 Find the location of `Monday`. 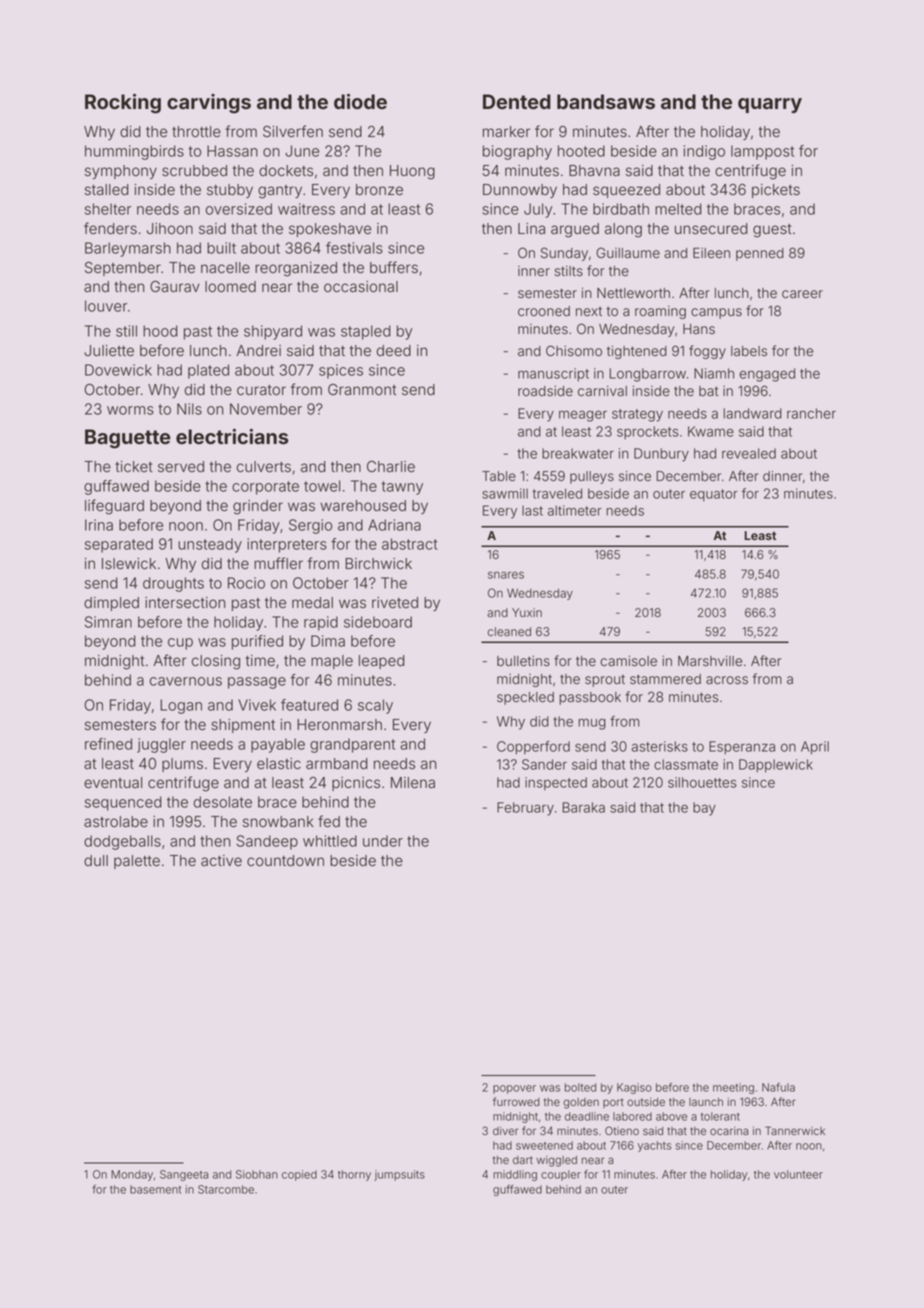

Monday is located at coordinates (132, 1175).
